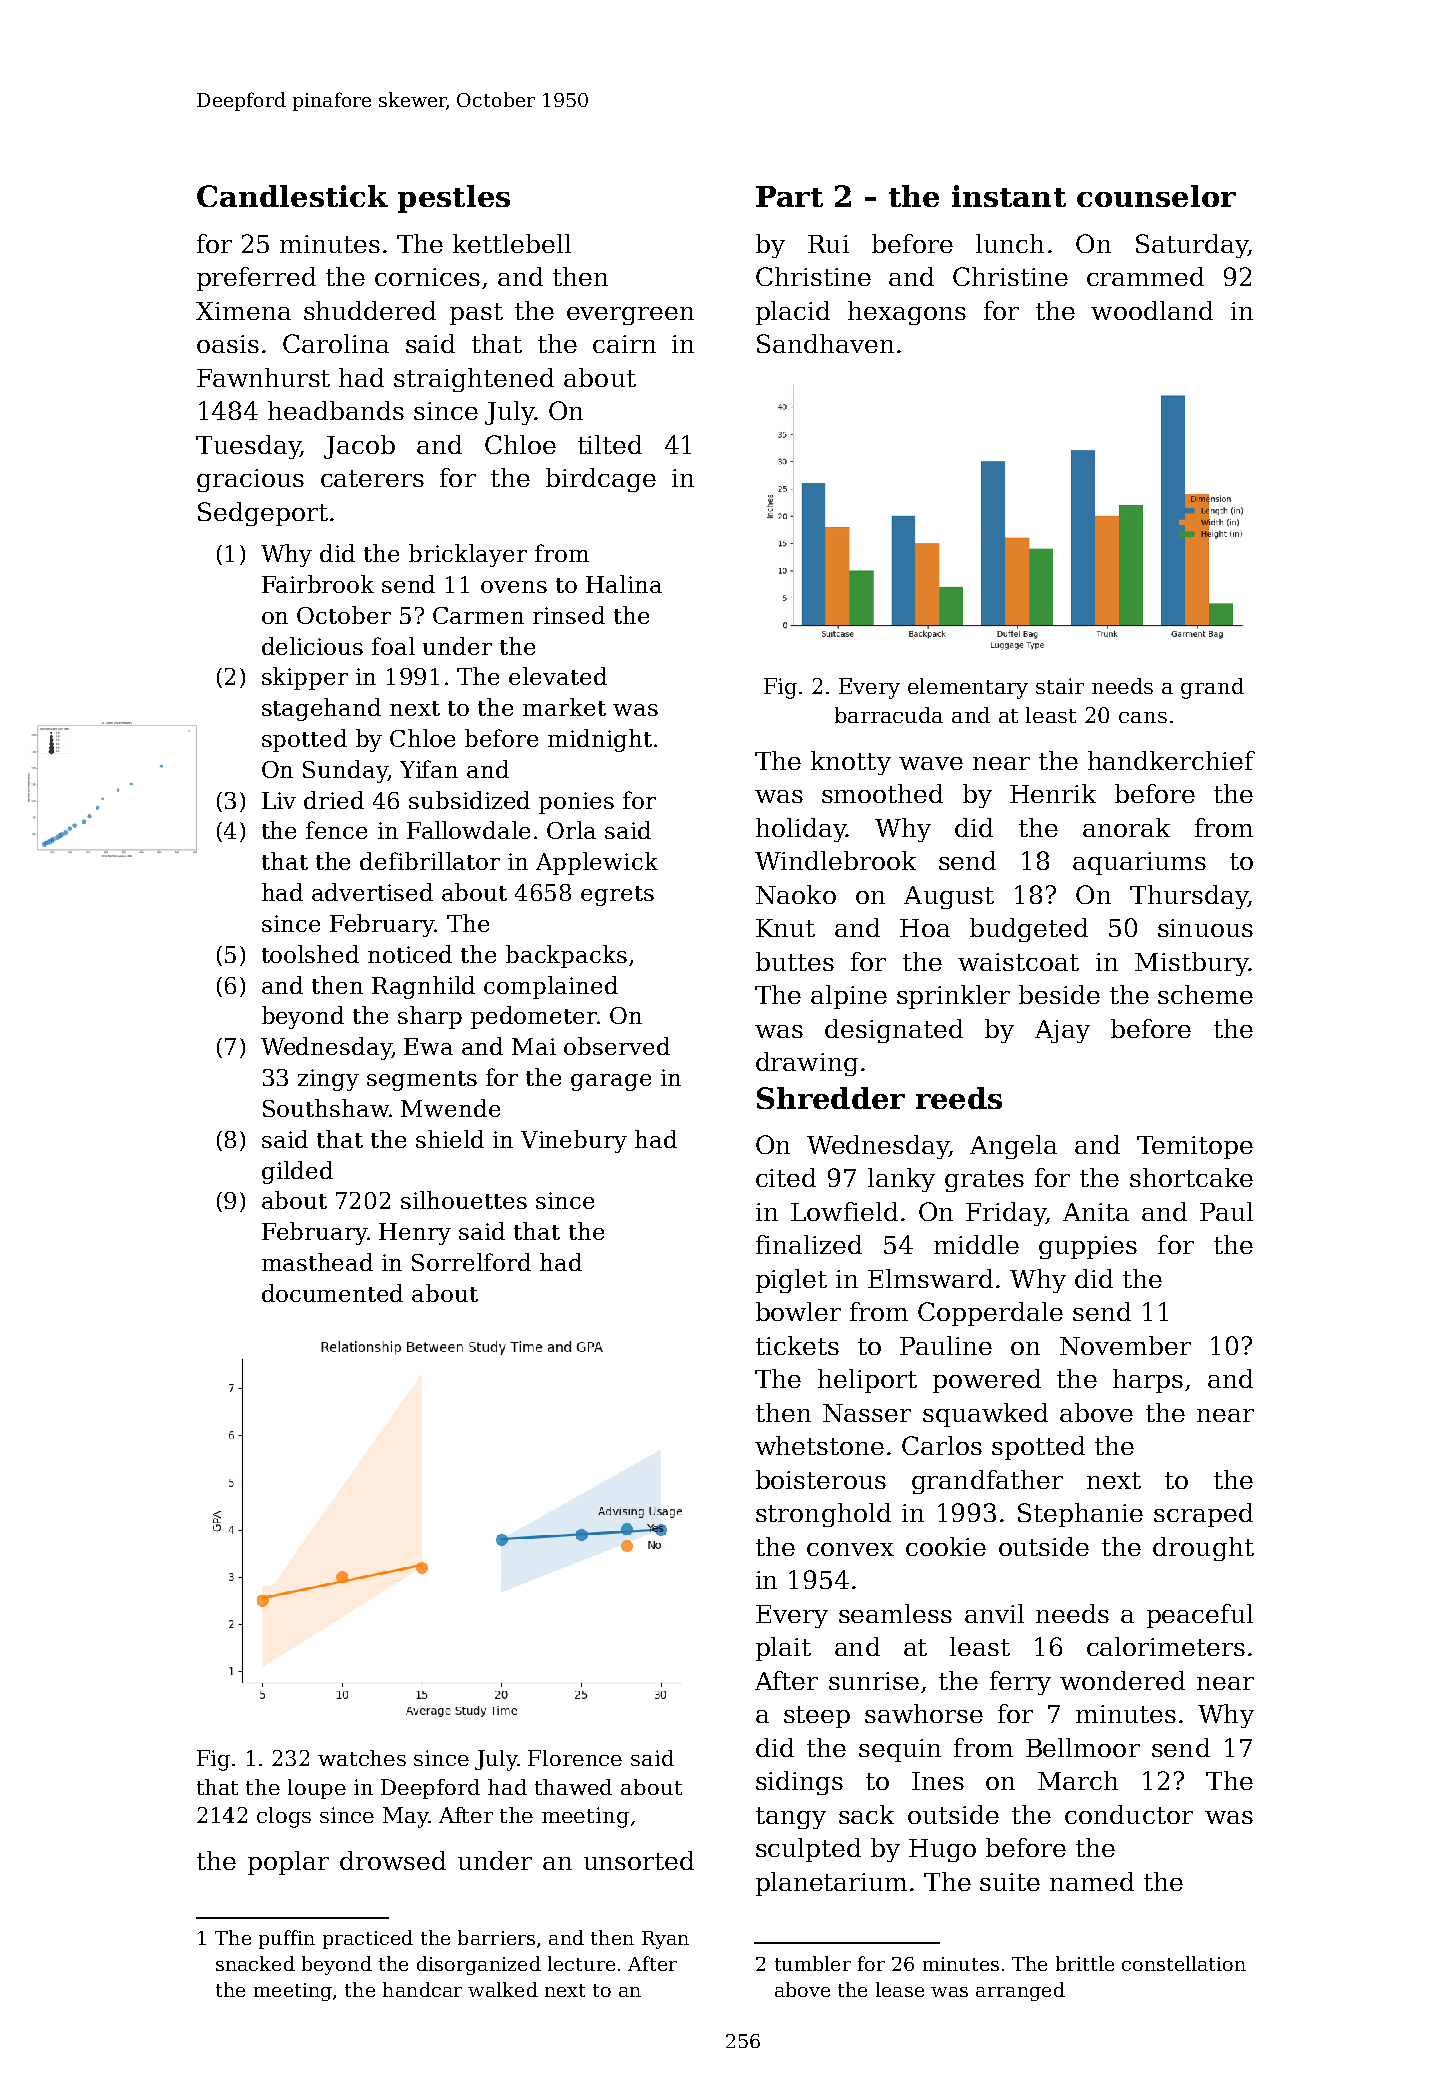  I want to click on watches, so click(362, 1758).
